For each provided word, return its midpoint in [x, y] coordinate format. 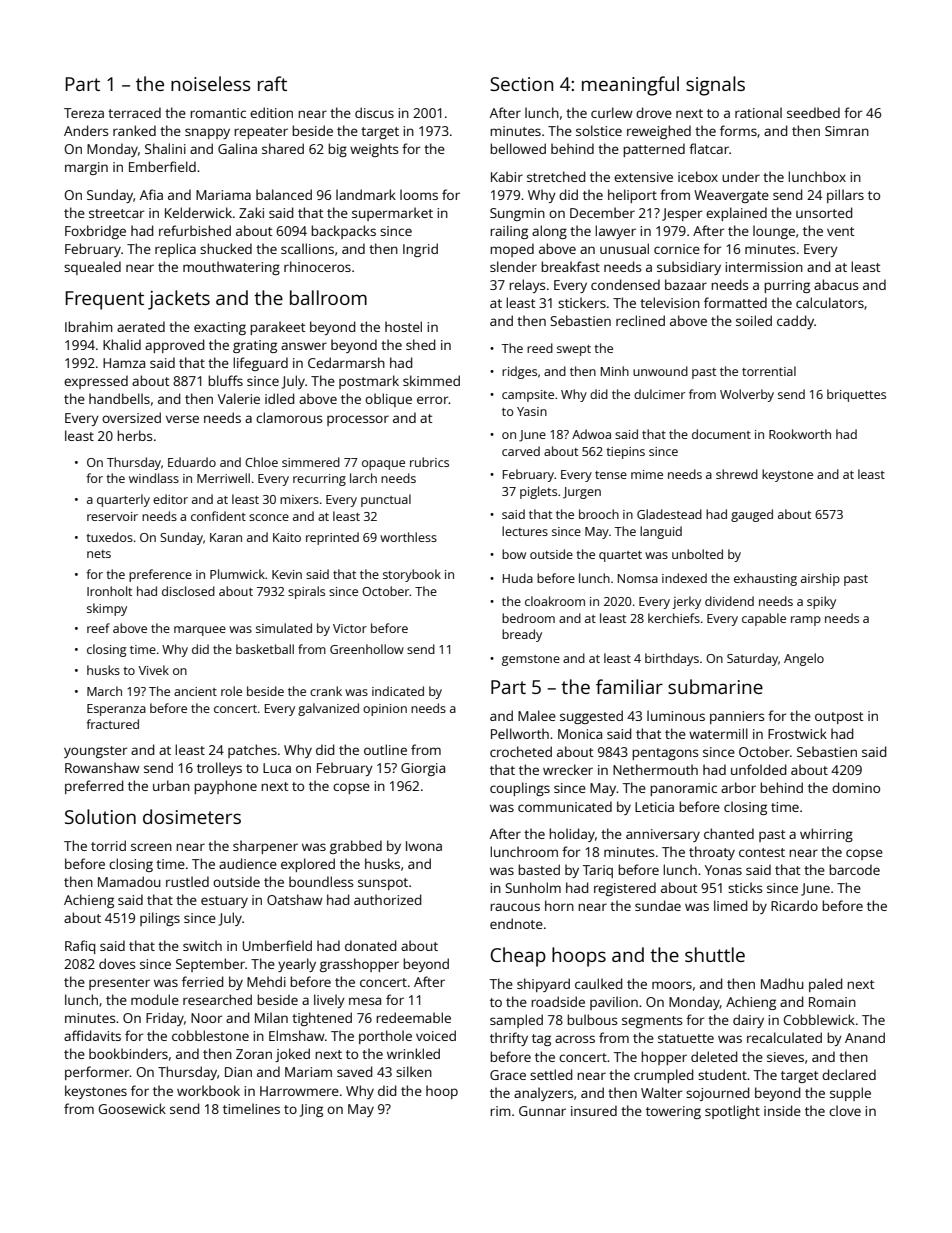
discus [374, 112]
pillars [845, 196]
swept [574, 350]
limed [731, 905]
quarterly [123, 500]
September [210, 965]
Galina [237, 148]
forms [738, 130]
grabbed [356, 847]
